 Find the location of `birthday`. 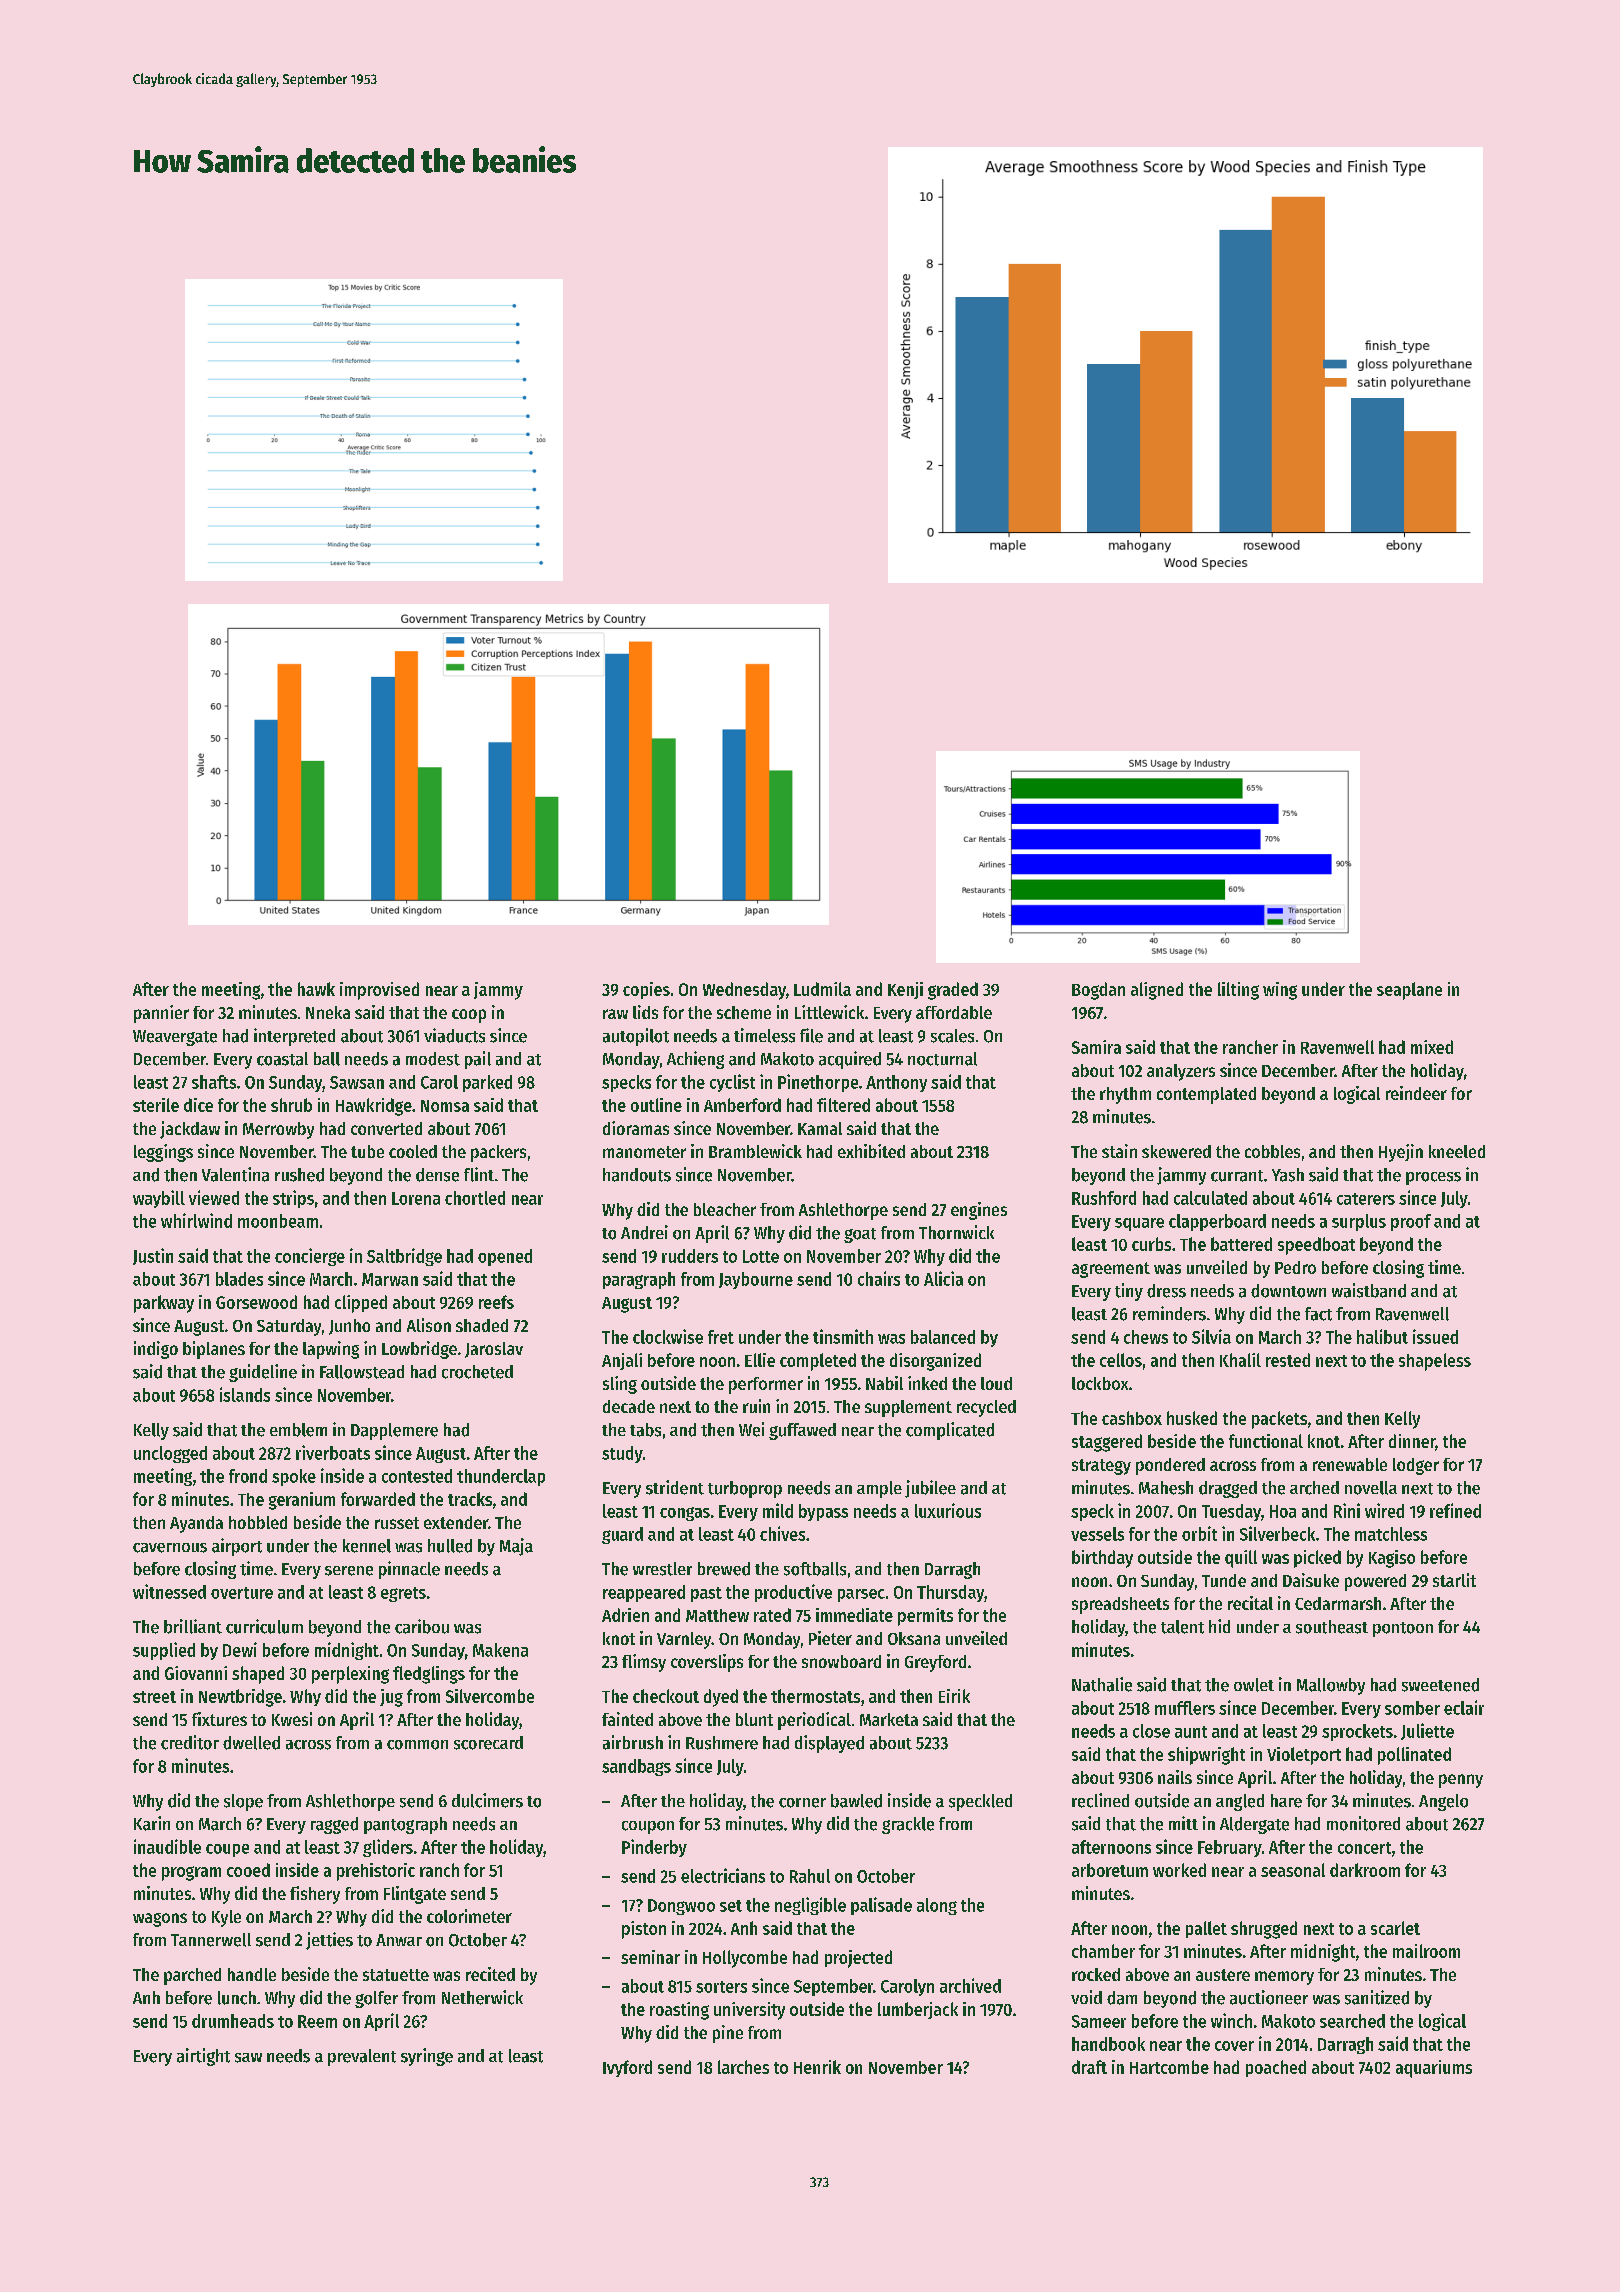

birthday is located at coordinates (1102, 1559).
